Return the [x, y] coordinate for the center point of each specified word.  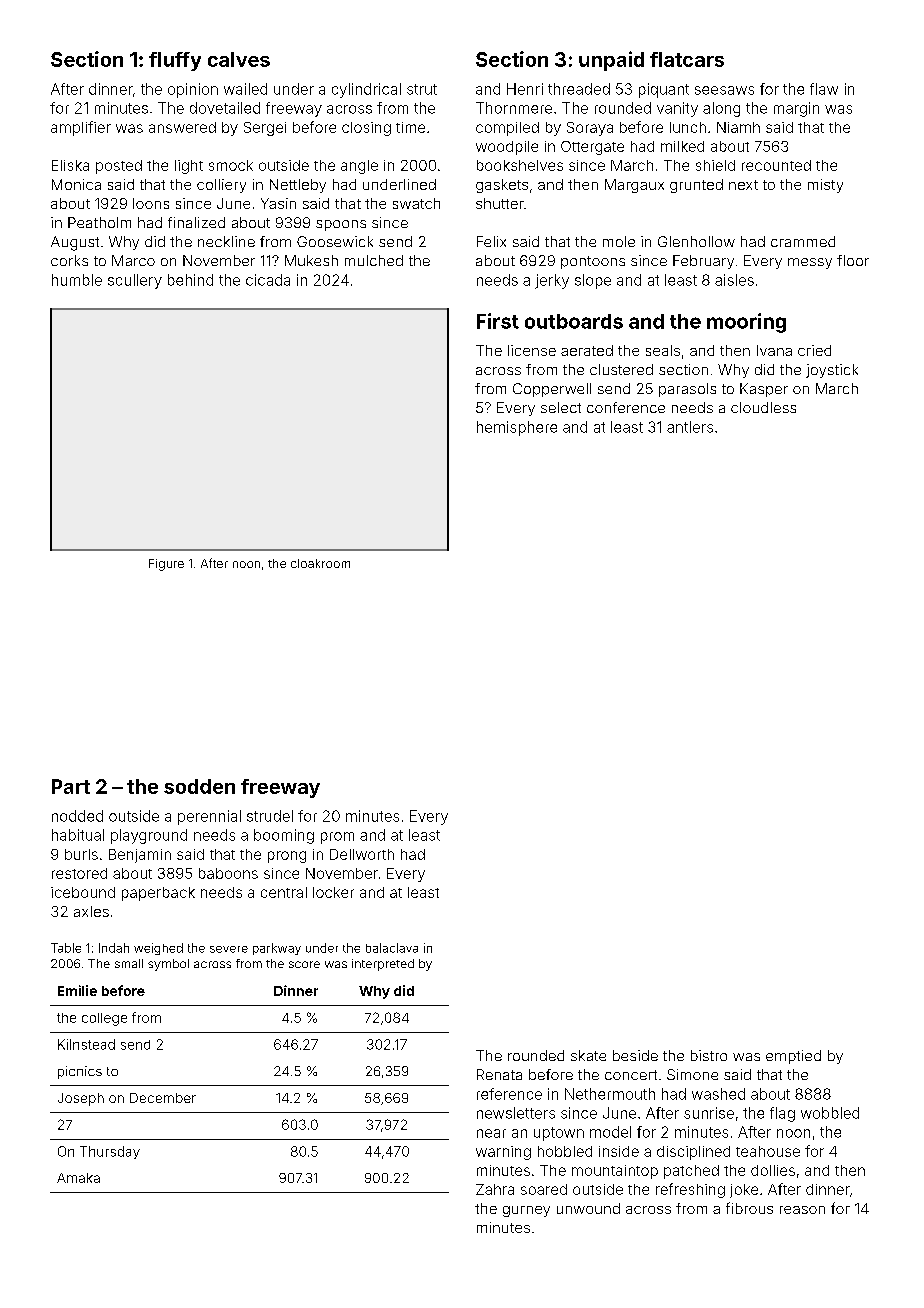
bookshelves [520, 165]
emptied [793, 1057]
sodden [199, 786]
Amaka [78, 1178]
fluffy [175, 61]
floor [853, 260]
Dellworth [362, 854]
